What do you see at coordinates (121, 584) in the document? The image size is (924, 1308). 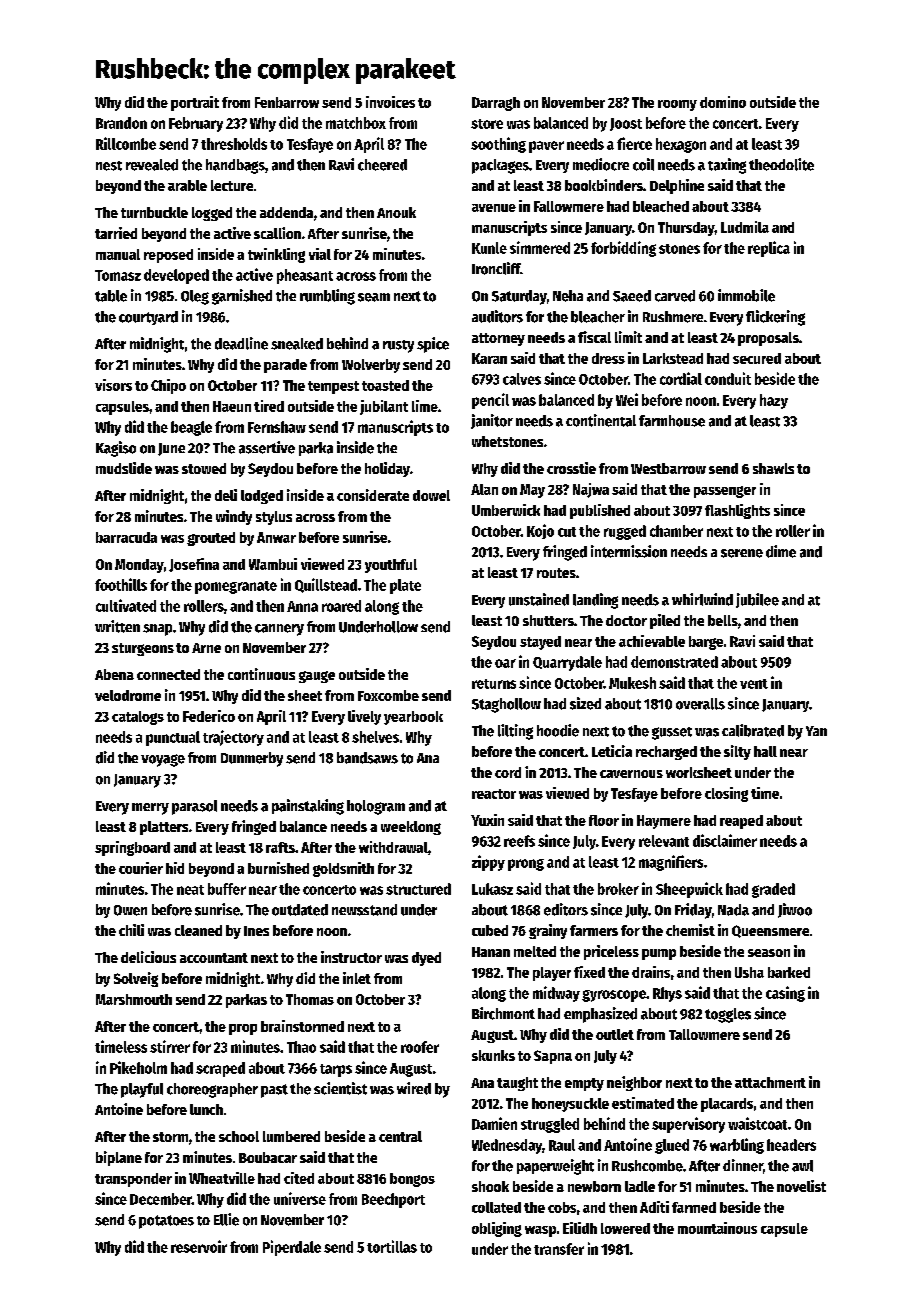 I see `foothills` at bounding box center [121, 584].
